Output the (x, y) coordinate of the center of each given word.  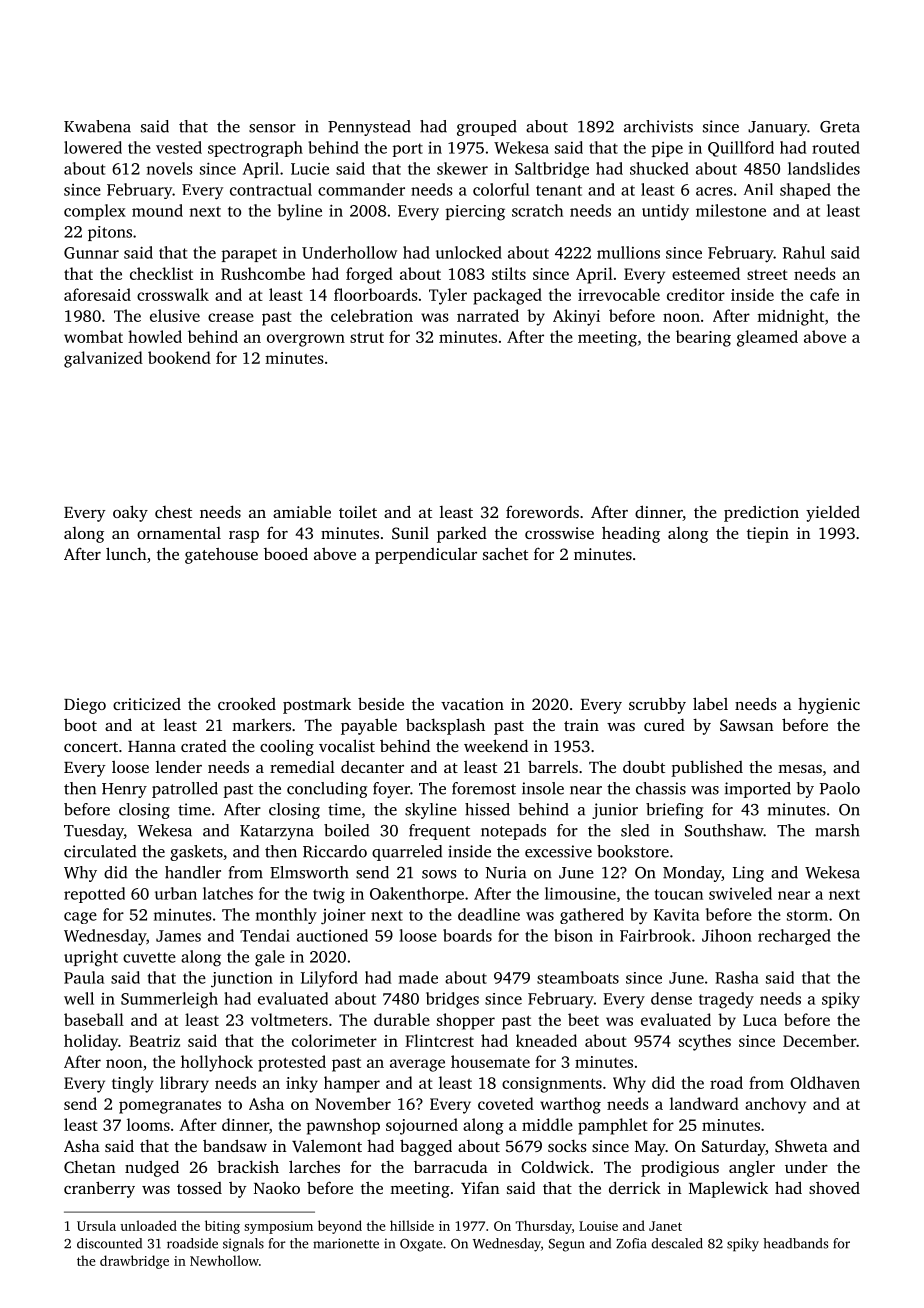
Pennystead (369, 128)
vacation (472, 704)
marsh (837, 830)
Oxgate (421, 1245)
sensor (272, 128)
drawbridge (134, 1262)
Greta (840, 127)
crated (204, 746)
